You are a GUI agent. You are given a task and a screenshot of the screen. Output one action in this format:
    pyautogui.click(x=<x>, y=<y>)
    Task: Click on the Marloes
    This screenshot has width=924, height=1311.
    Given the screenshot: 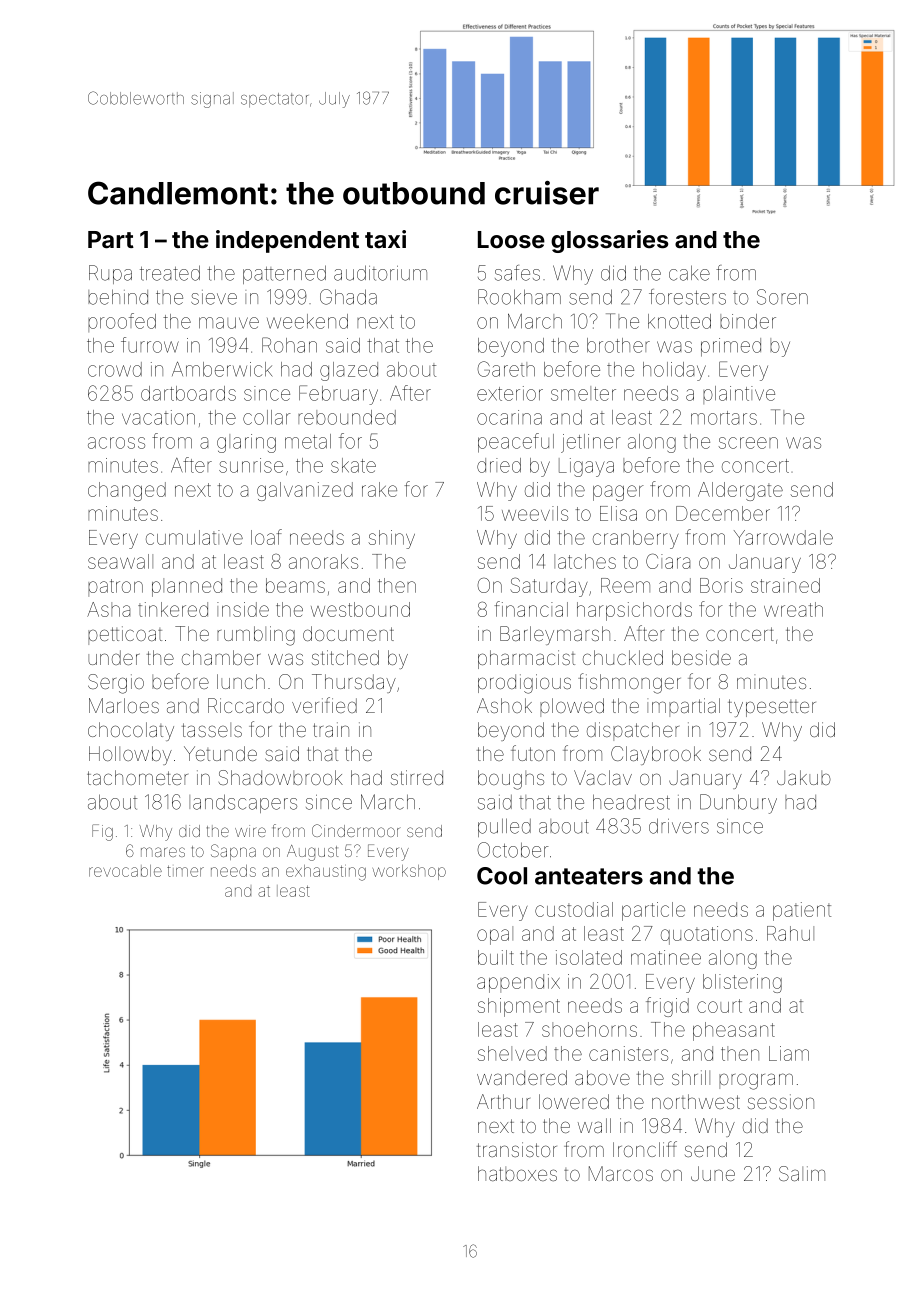 What is the action you would take?
    pyautogui.click(x=124, y=705)
